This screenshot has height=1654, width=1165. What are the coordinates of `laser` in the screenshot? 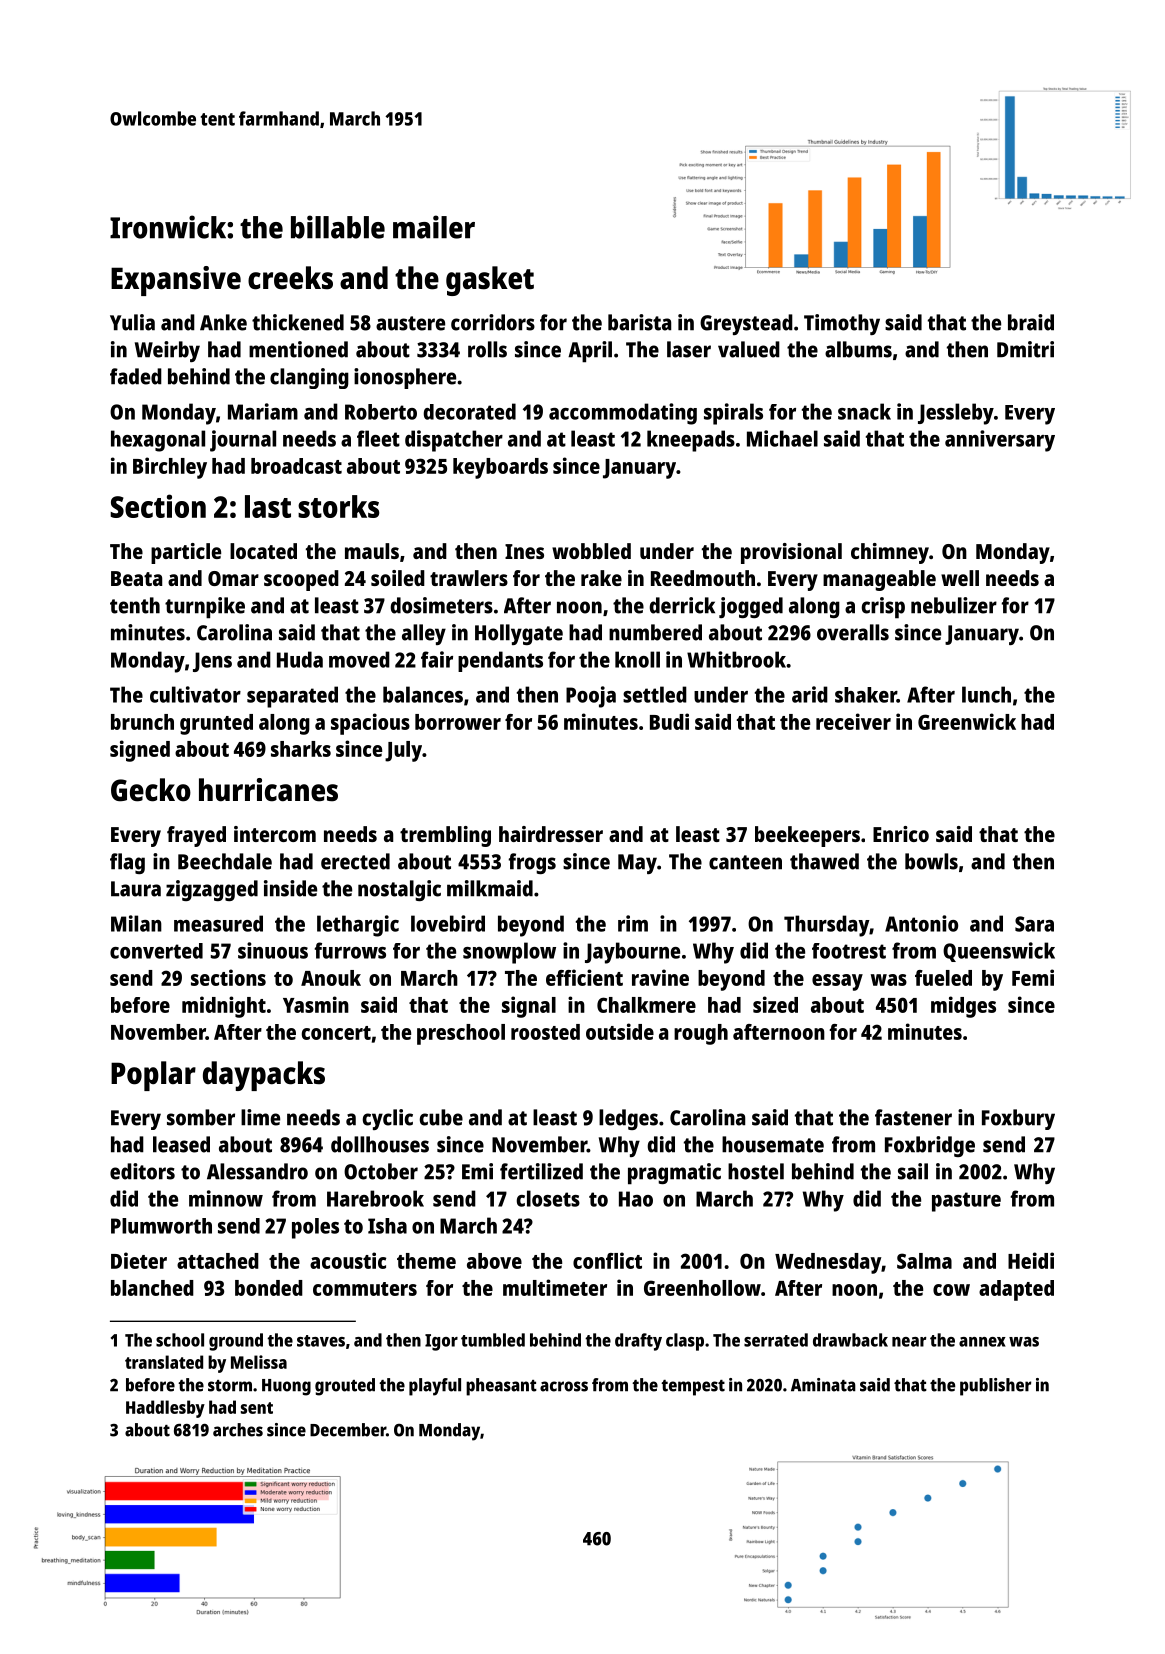 It's located at (689, 349).
